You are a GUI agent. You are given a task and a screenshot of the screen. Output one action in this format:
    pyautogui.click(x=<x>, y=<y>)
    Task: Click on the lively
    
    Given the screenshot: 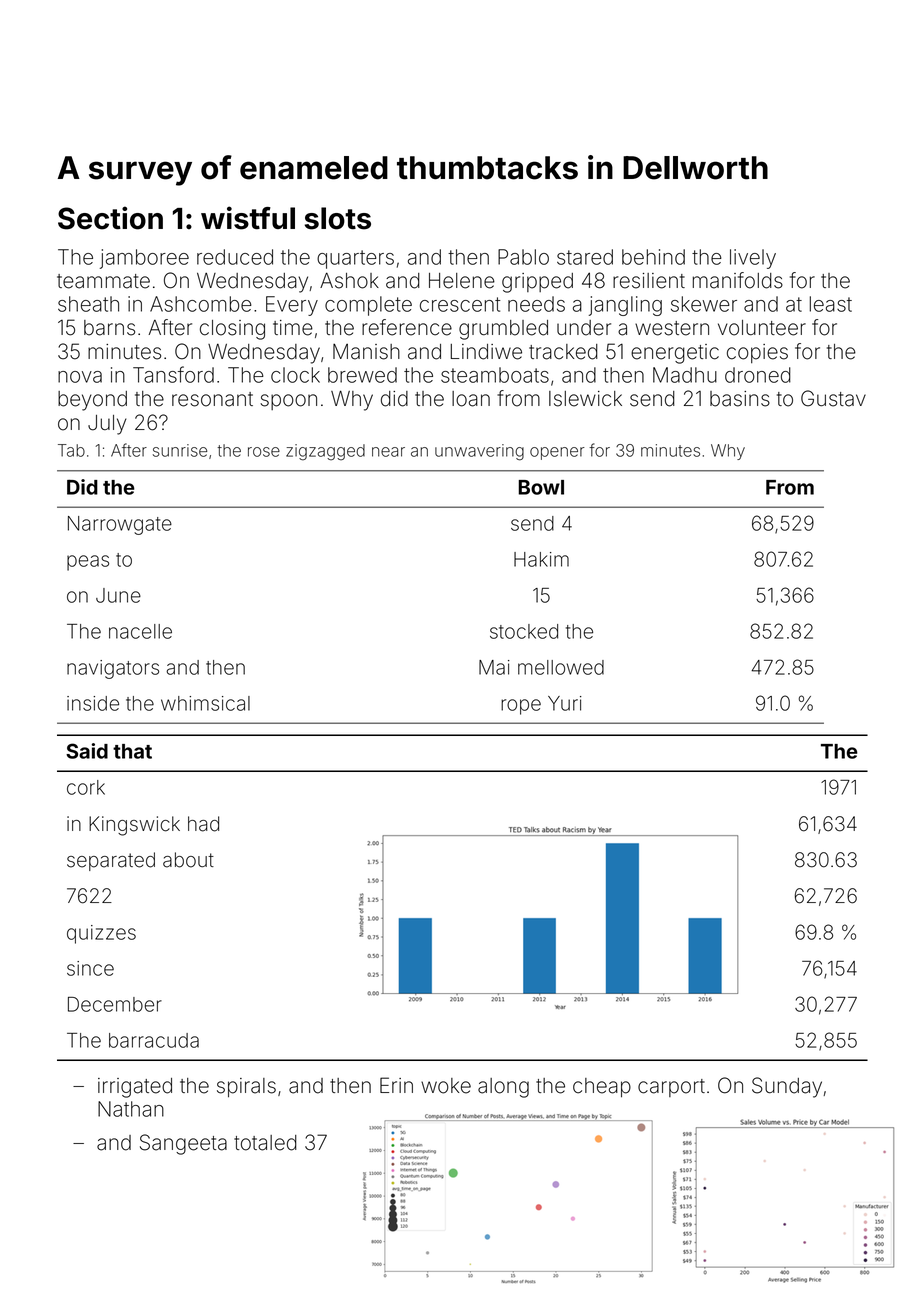 What is the action you would take?
    pyautogui.click(x=753, y=259)
